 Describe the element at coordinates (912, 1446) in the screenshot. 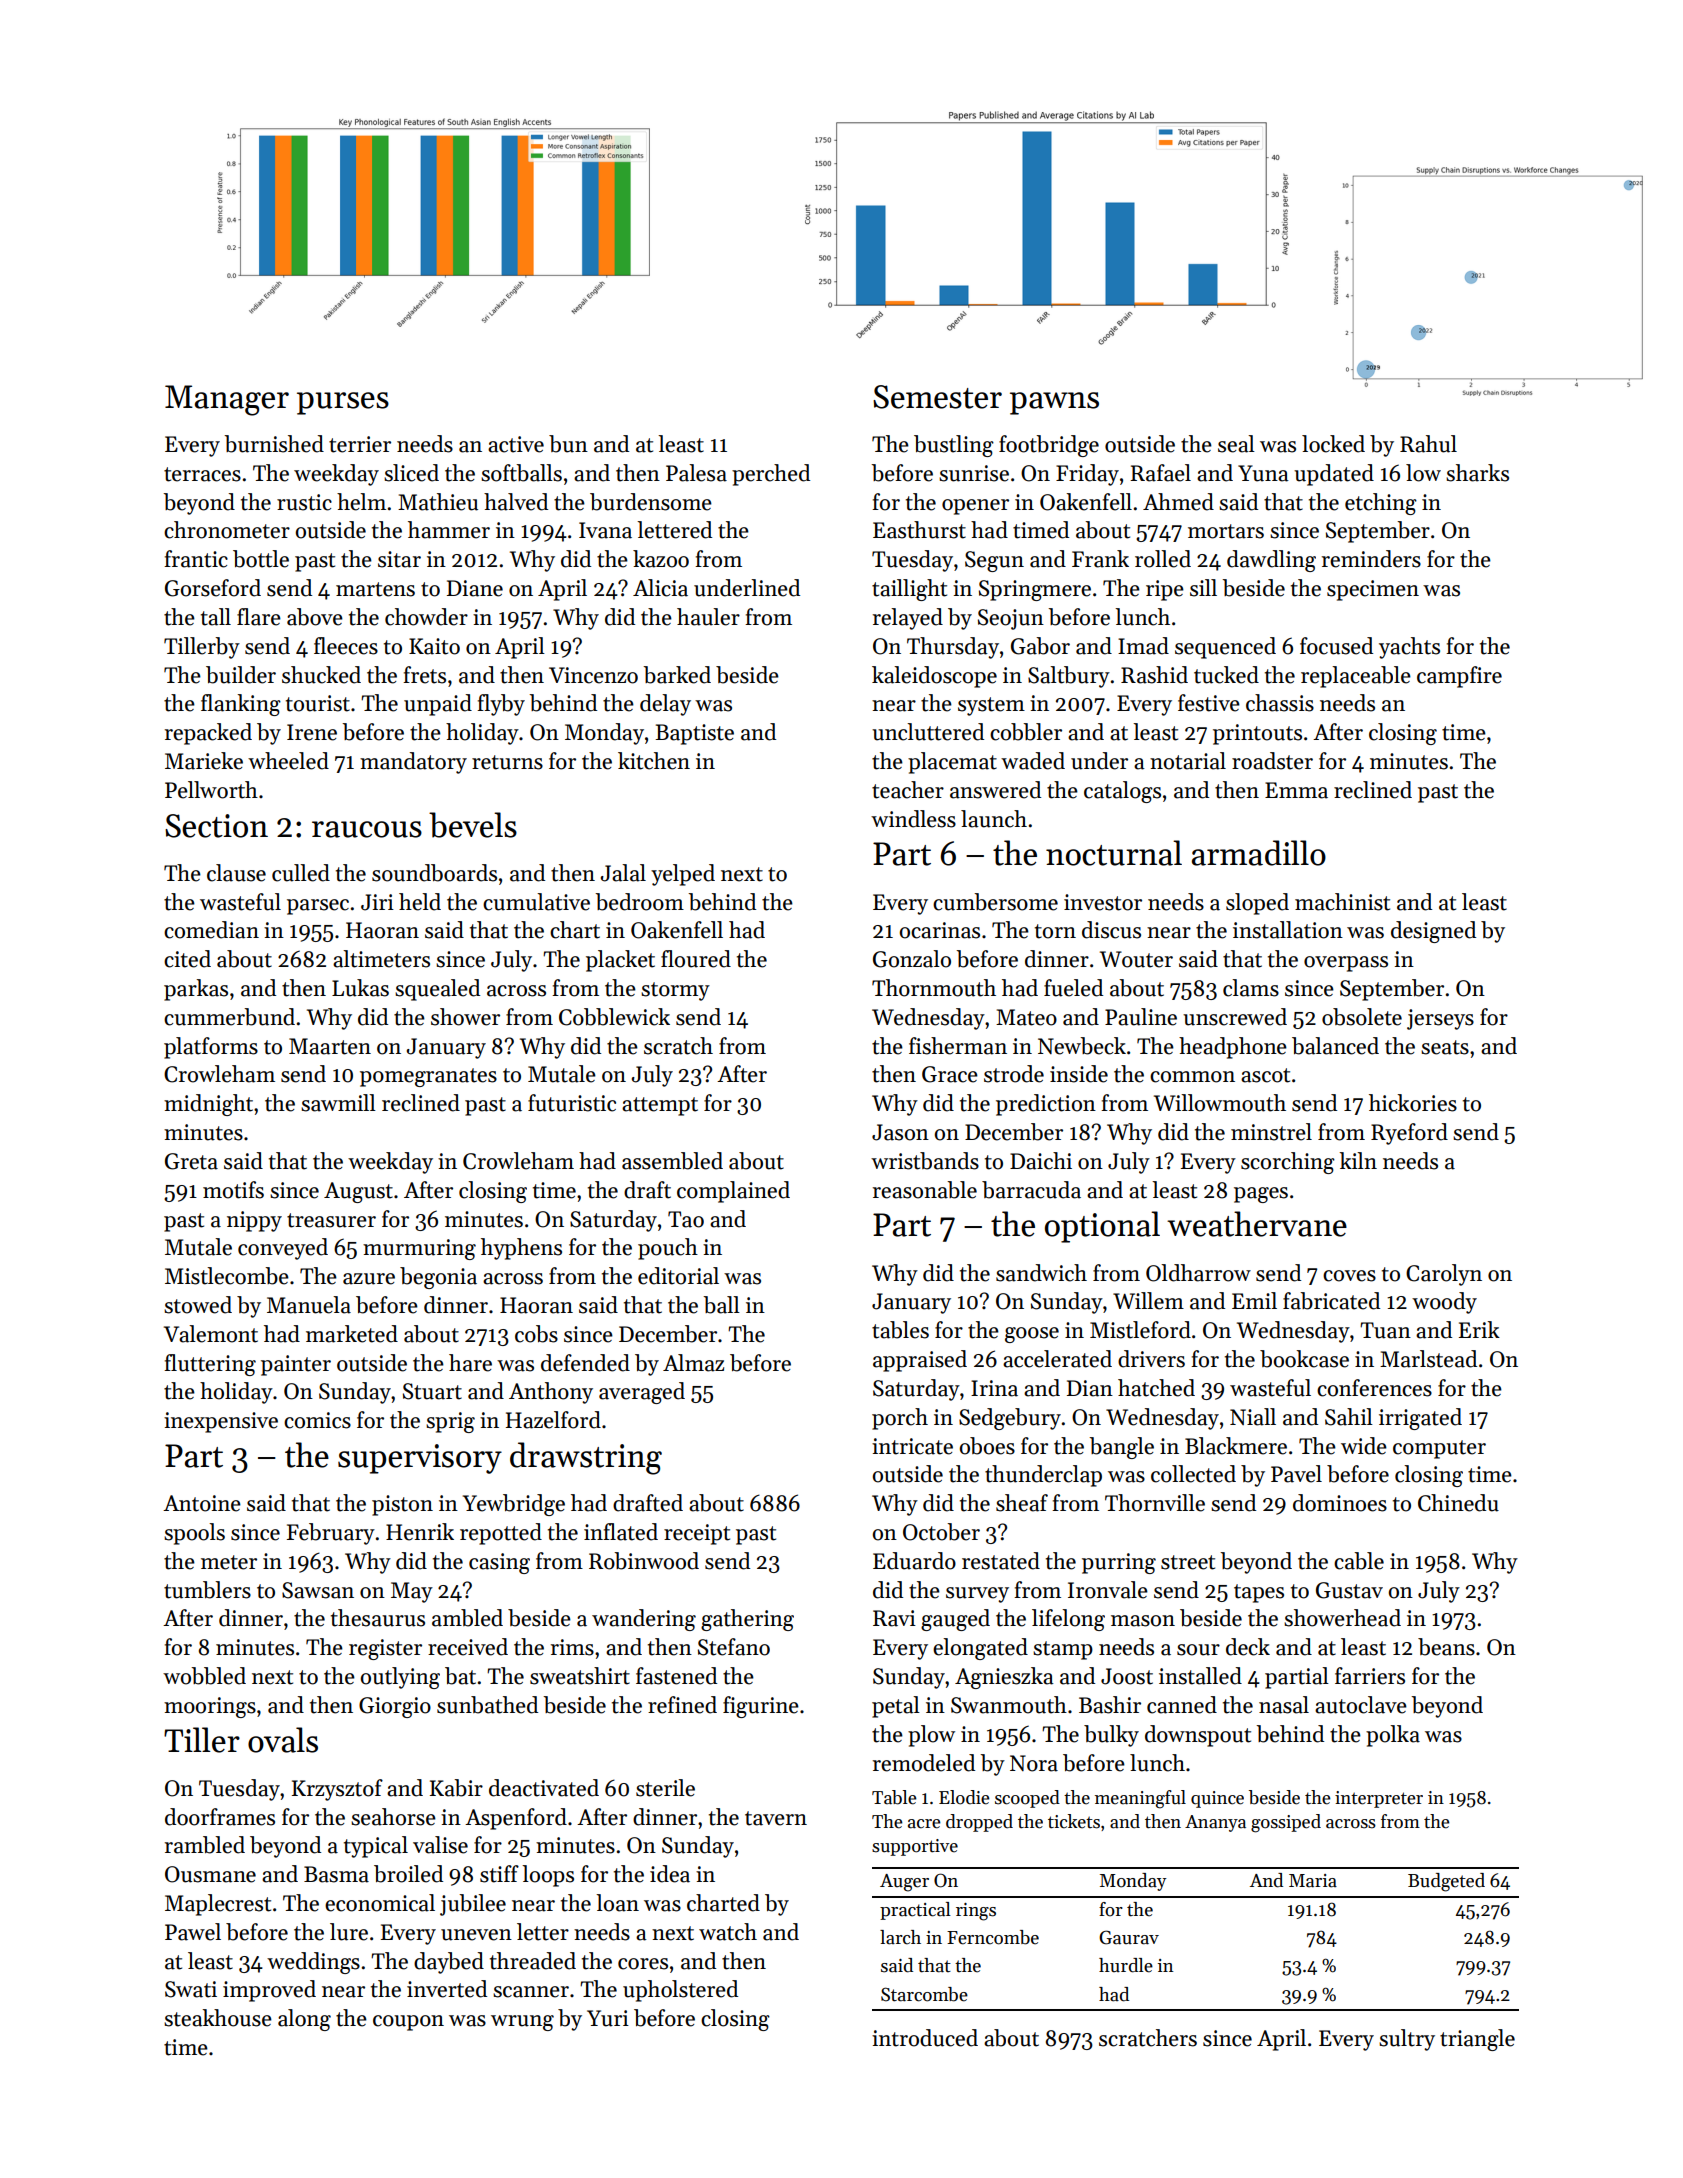

I see `intricate` at that location.
